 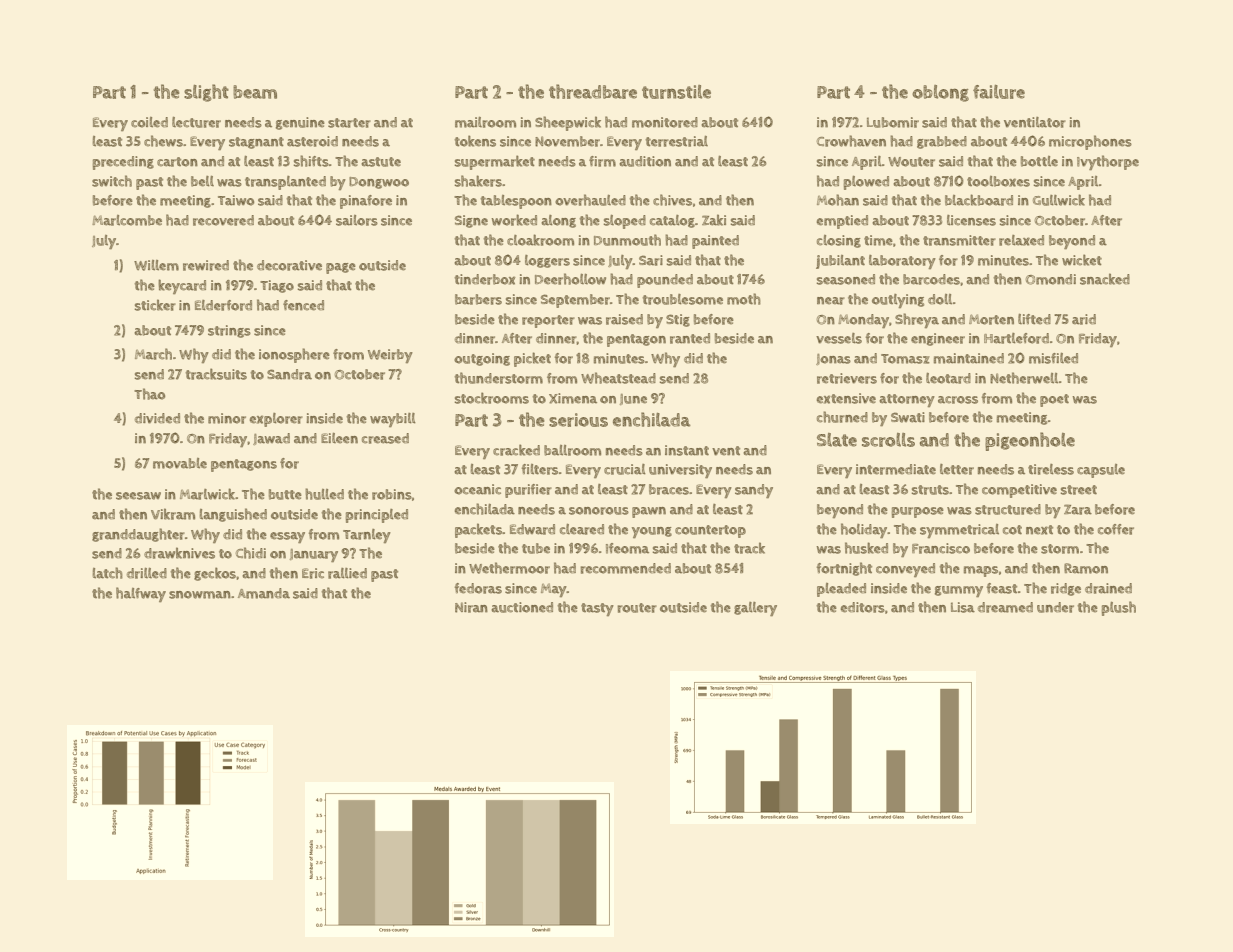 What do you see at coordinates (593, 91) in the image?
I see `threadbare` at bounding box center [593, 91].
